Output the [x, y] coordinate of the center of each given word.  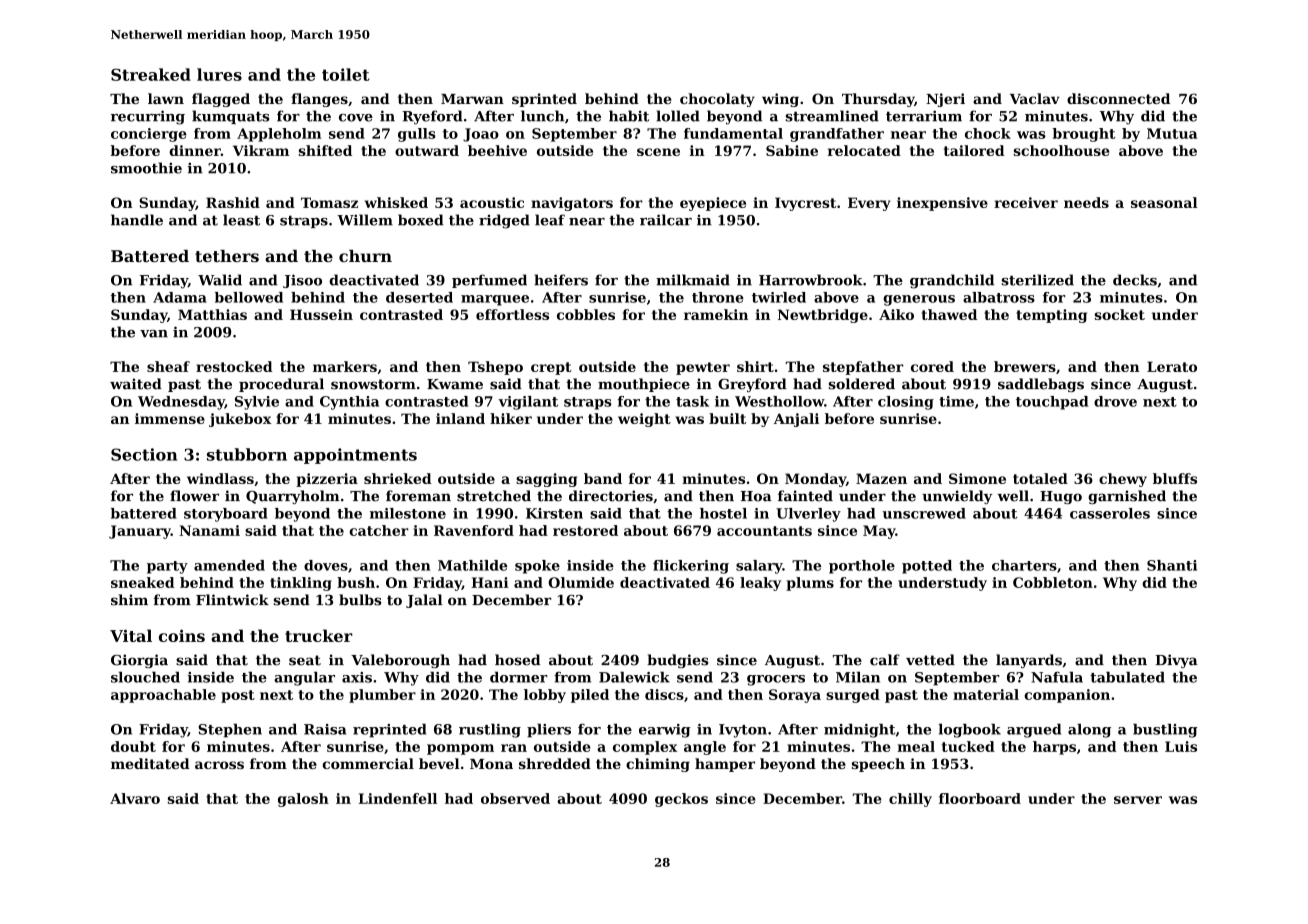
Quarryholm [292, 497]
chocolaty [717, 100]
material [986, 694]
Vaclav [1035, 98]
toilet [346, 74]
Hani [490, 582]
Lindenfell [397, 798]
